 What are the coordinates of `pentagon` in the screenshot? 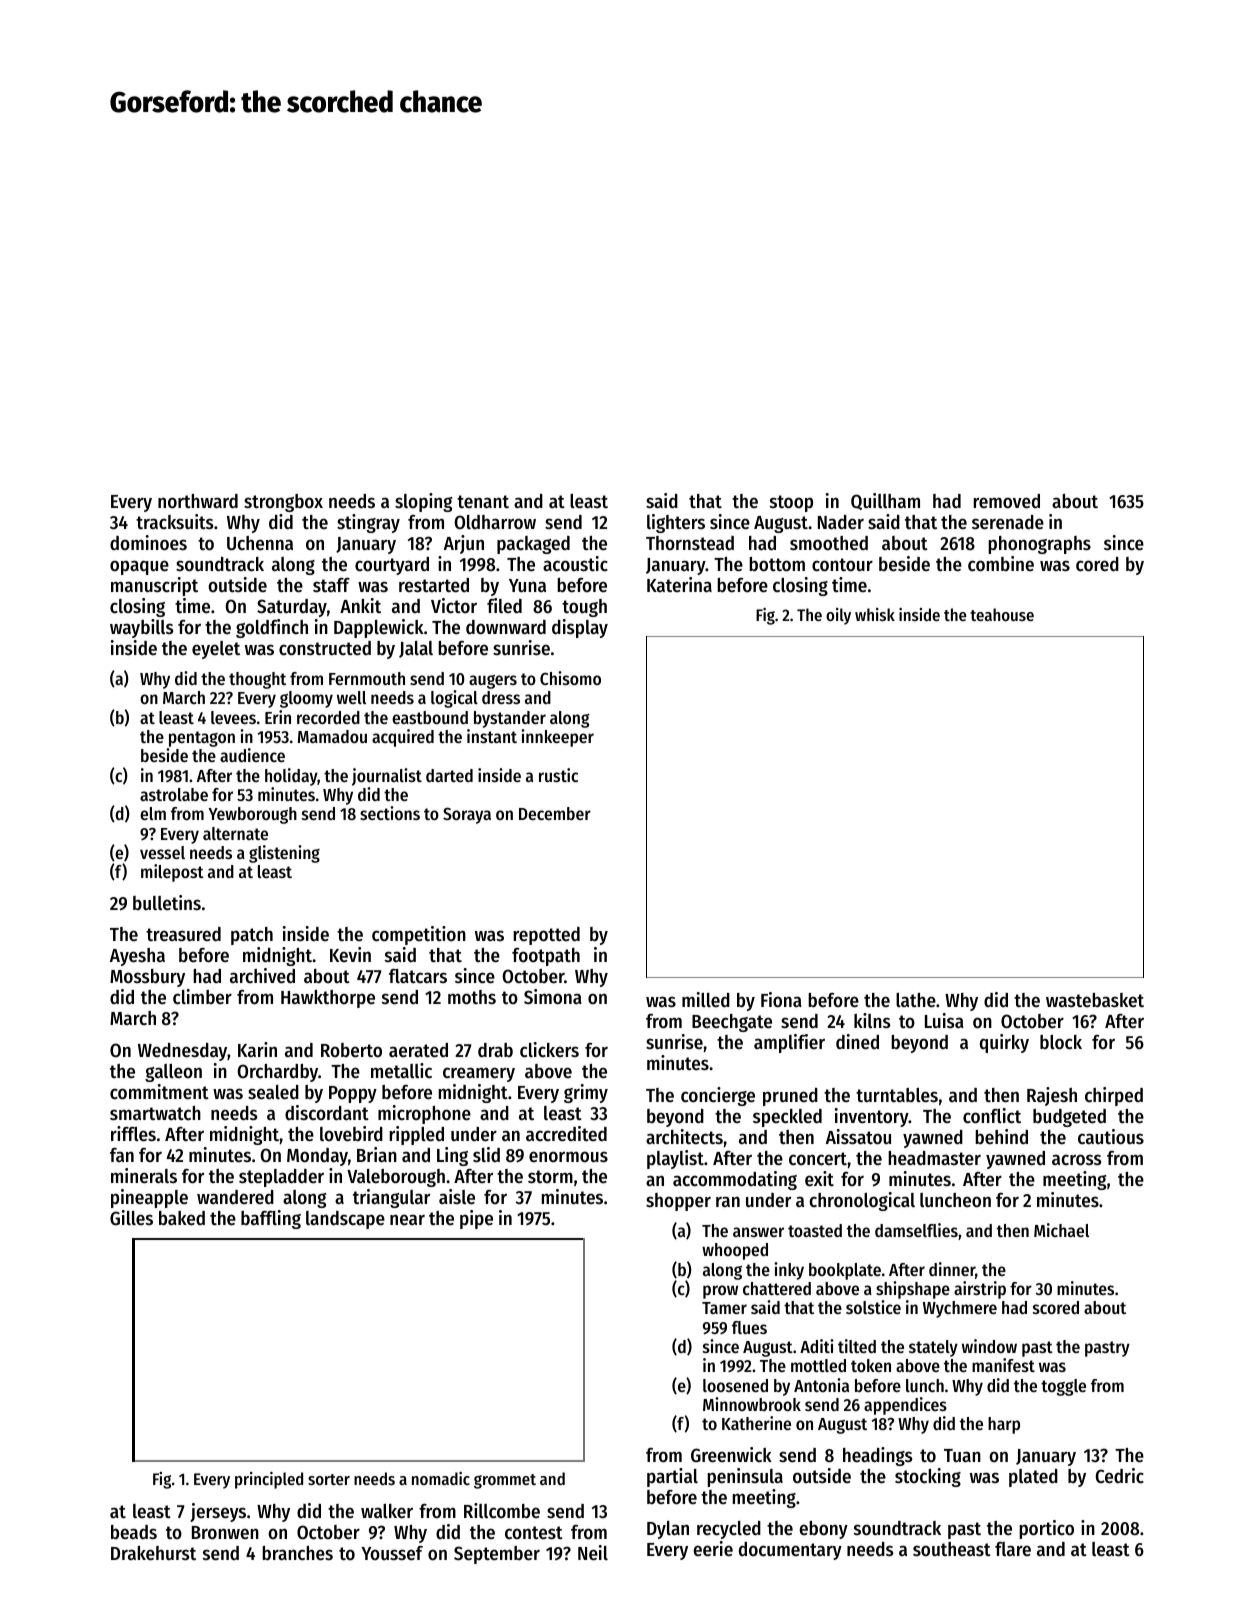 It's located at (202, 739).
